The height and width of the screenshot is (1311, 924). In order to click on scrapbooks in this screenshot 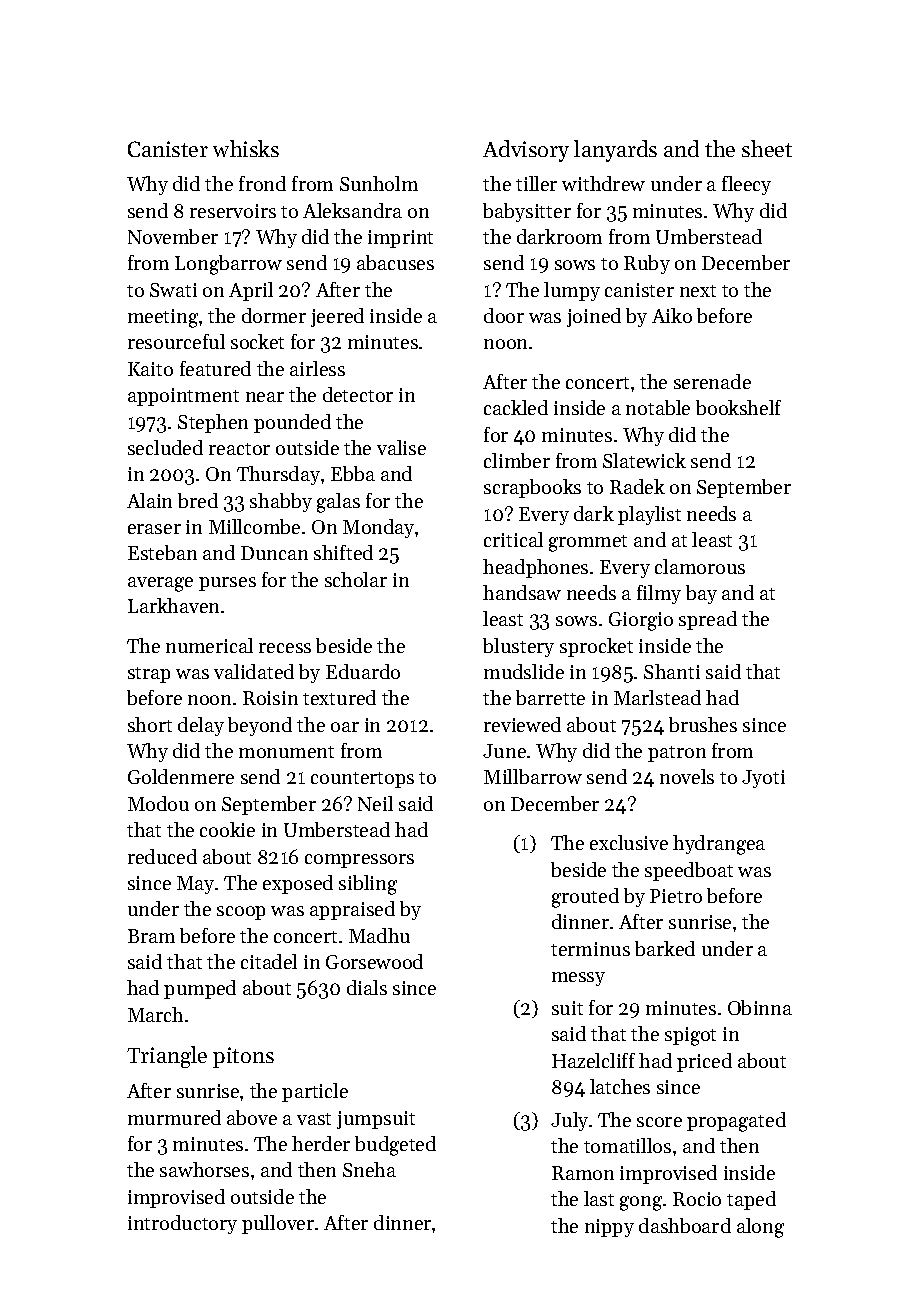, I will do `click(532, 488)`.
